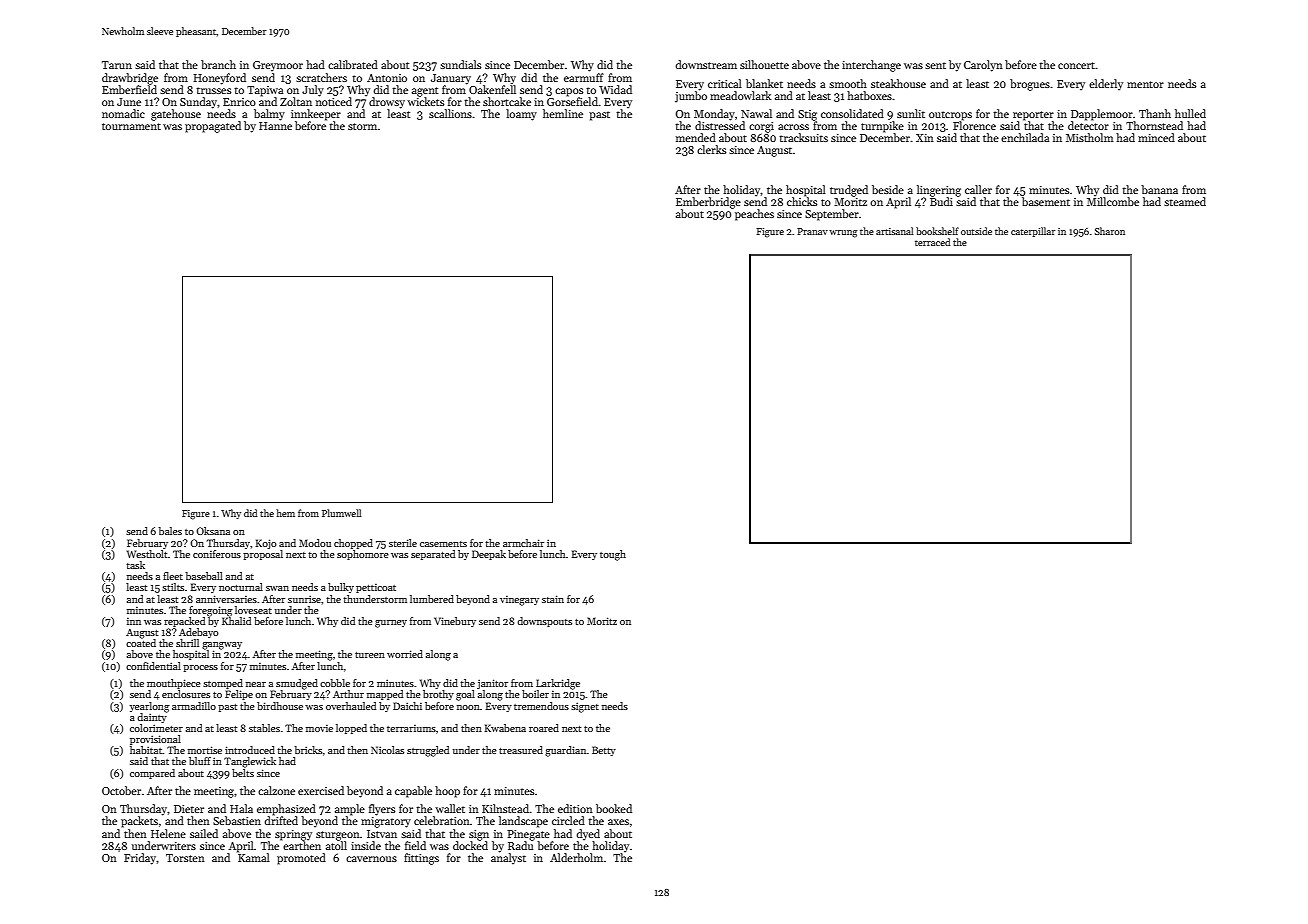 The height and width of the page is (924, 1308). Describe the element at coordinates (983, 66) in the page. I see `Carolyn` at that location.
